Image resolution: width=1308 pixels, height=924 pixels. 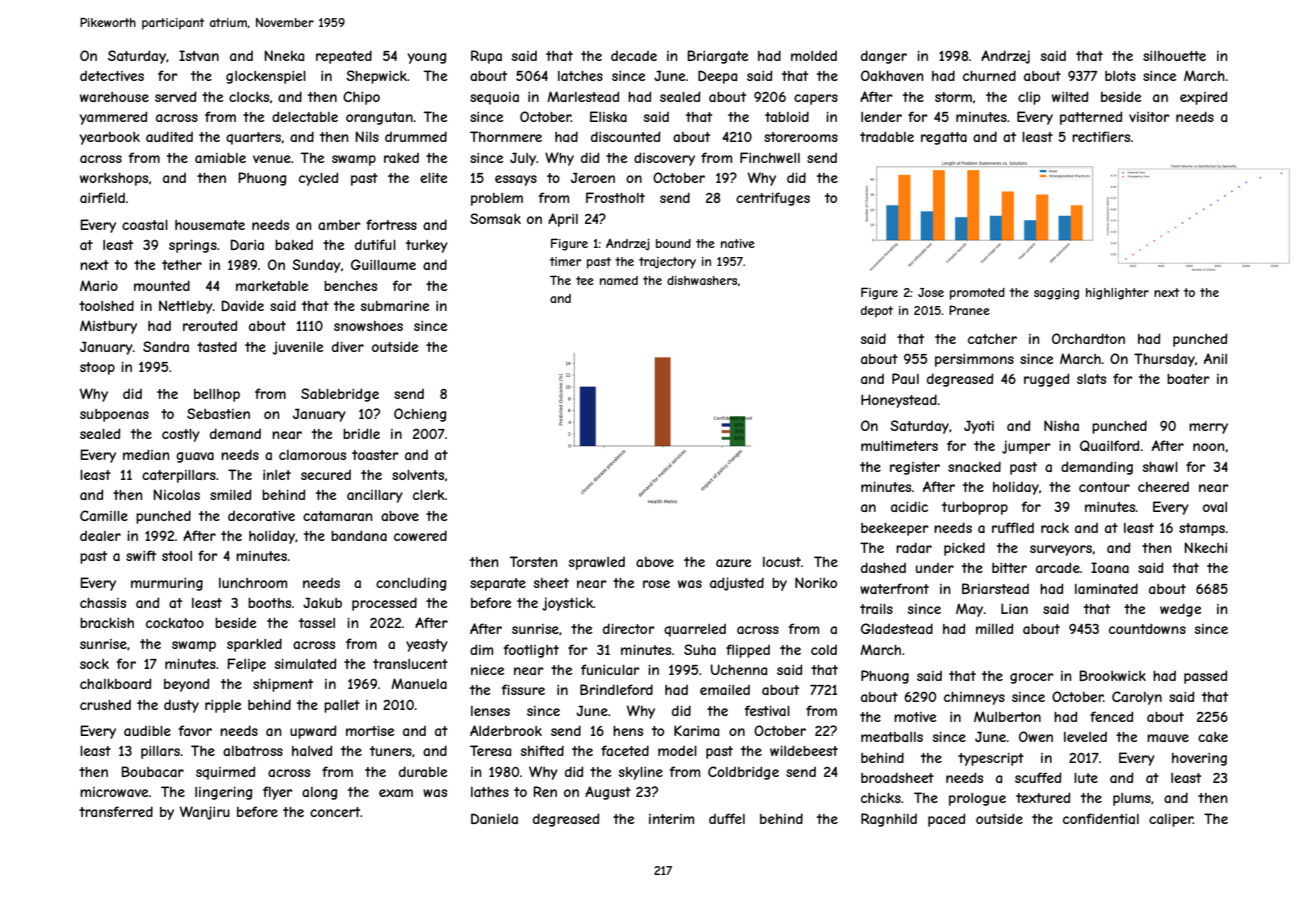 I want to click on bellhop, so click(x=217, y=395).
